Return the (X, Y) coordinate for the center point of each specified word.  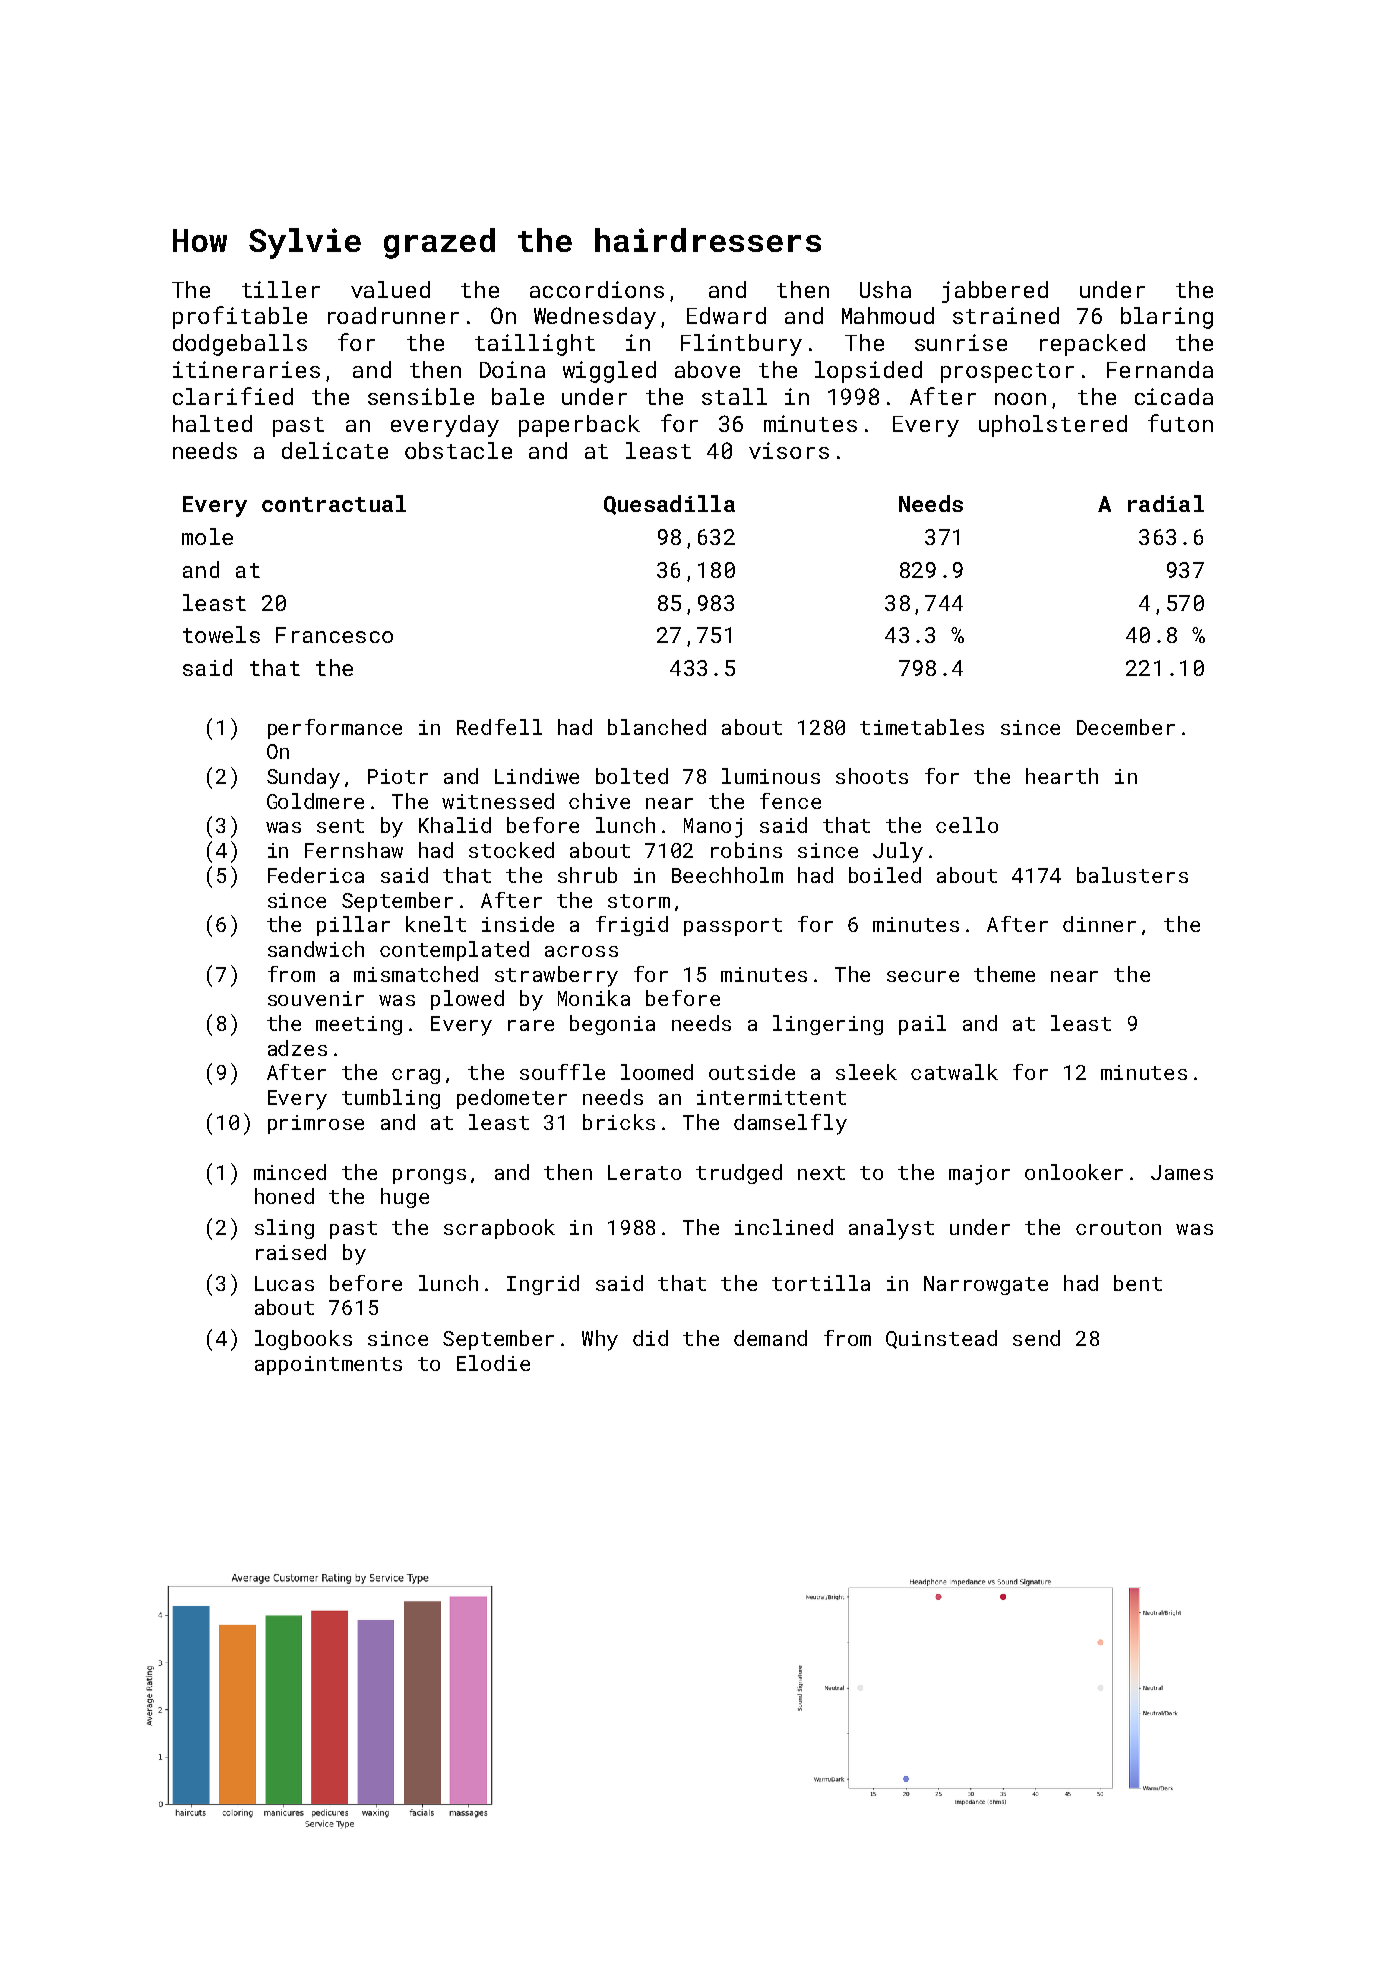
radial (1166, 503)
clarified (233, 396)
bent (1138, 1283)
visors (789, 450)
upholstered (1053, 426)
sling (284, 1229)
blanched (657, 727)
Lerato (644, 1172)
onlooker (1074, 1172)
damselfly (790, 1124)
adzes (297, 1048)
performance (335, 729)
